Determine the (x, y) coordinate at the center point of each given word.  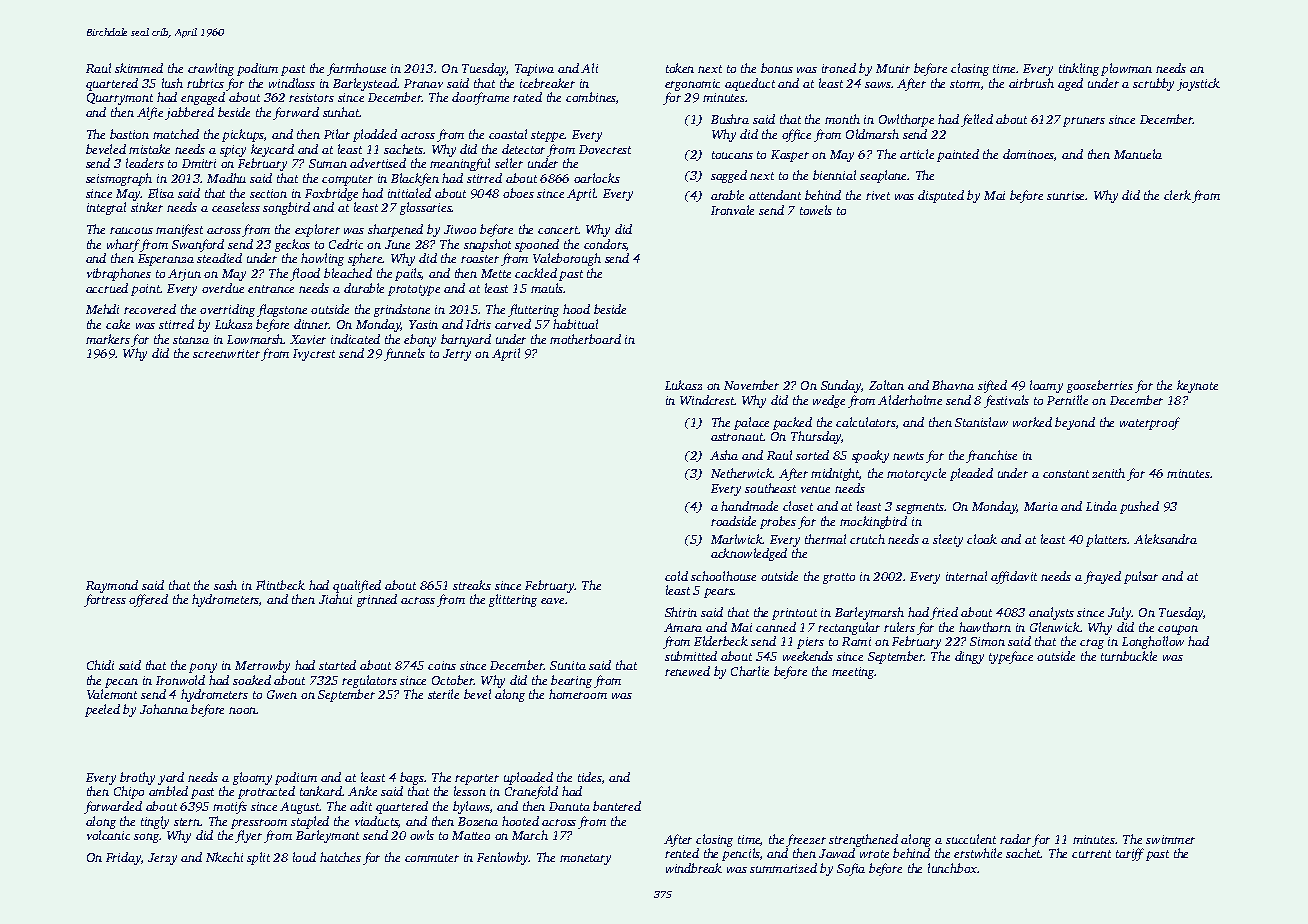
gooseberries (1100, 386)
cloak (982, 539)
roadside (733, 521)
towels (816, 210)
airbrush (1031, 83)
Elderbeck (721, 641)
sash (225, 585)
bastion (129, 134)
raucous (131, 230)
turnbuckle (1129, 656)
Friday (123, 858)
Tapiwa (534, 70)
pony (203, 668)
